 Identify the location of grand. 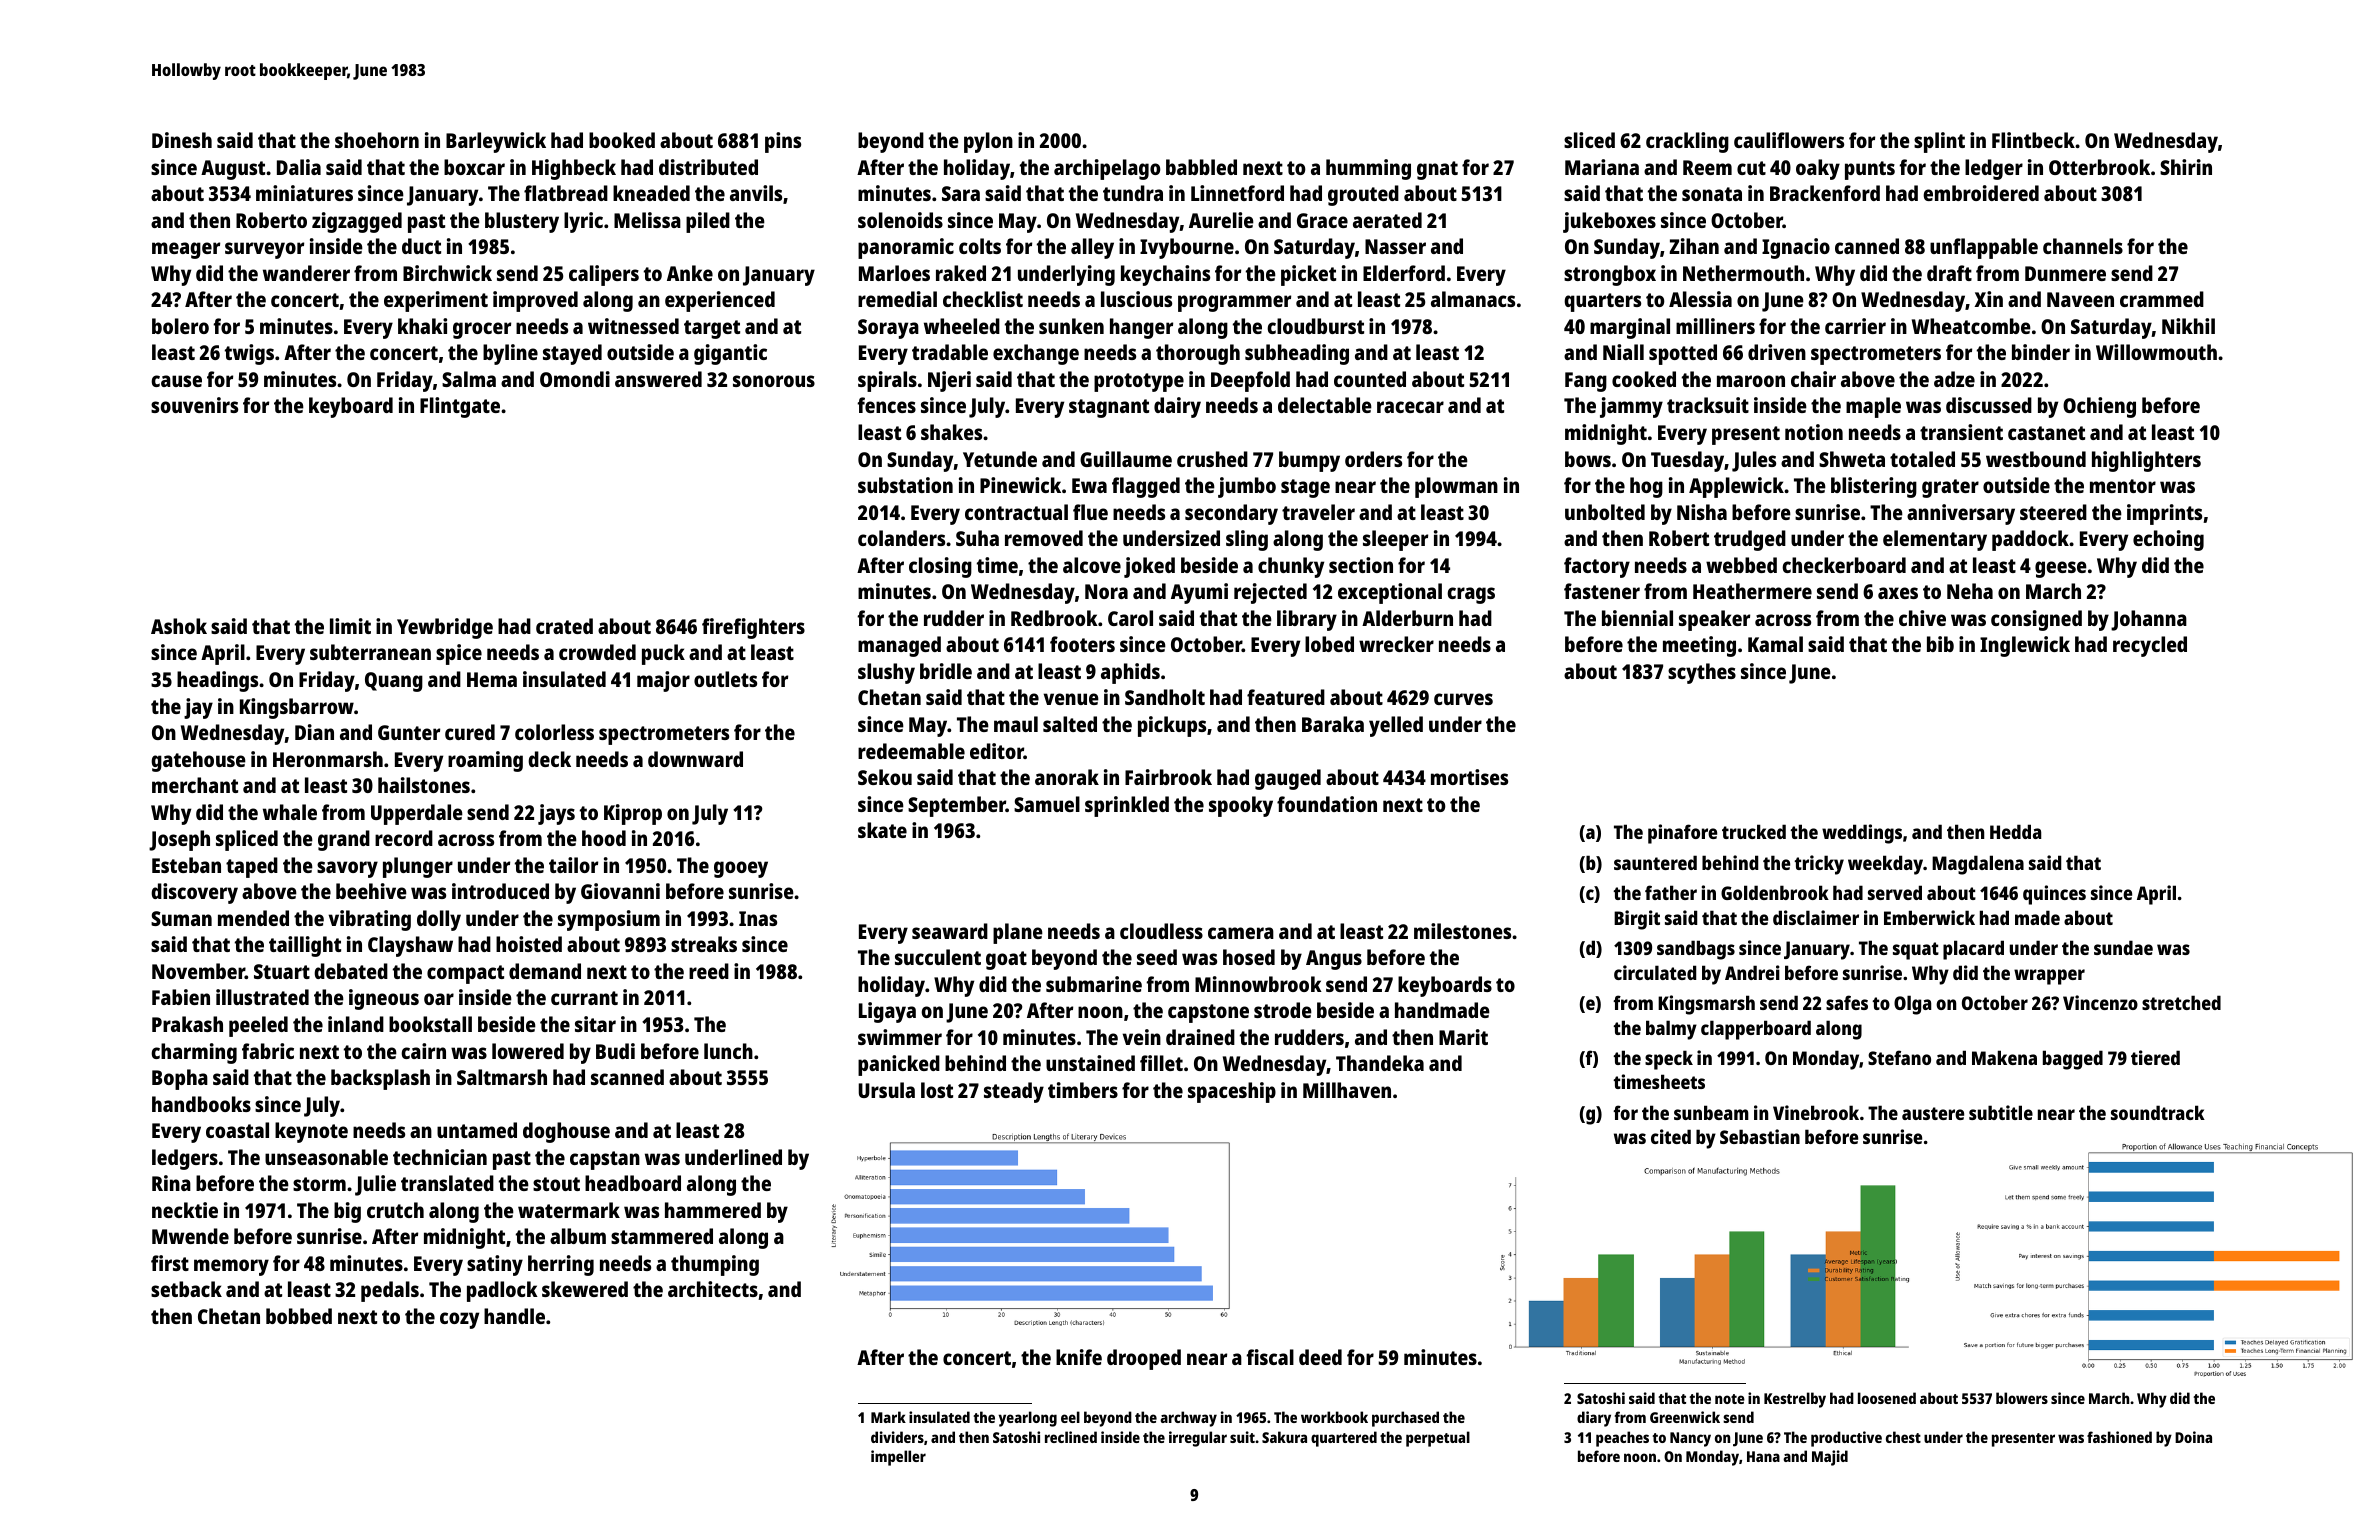
(344, 840).
